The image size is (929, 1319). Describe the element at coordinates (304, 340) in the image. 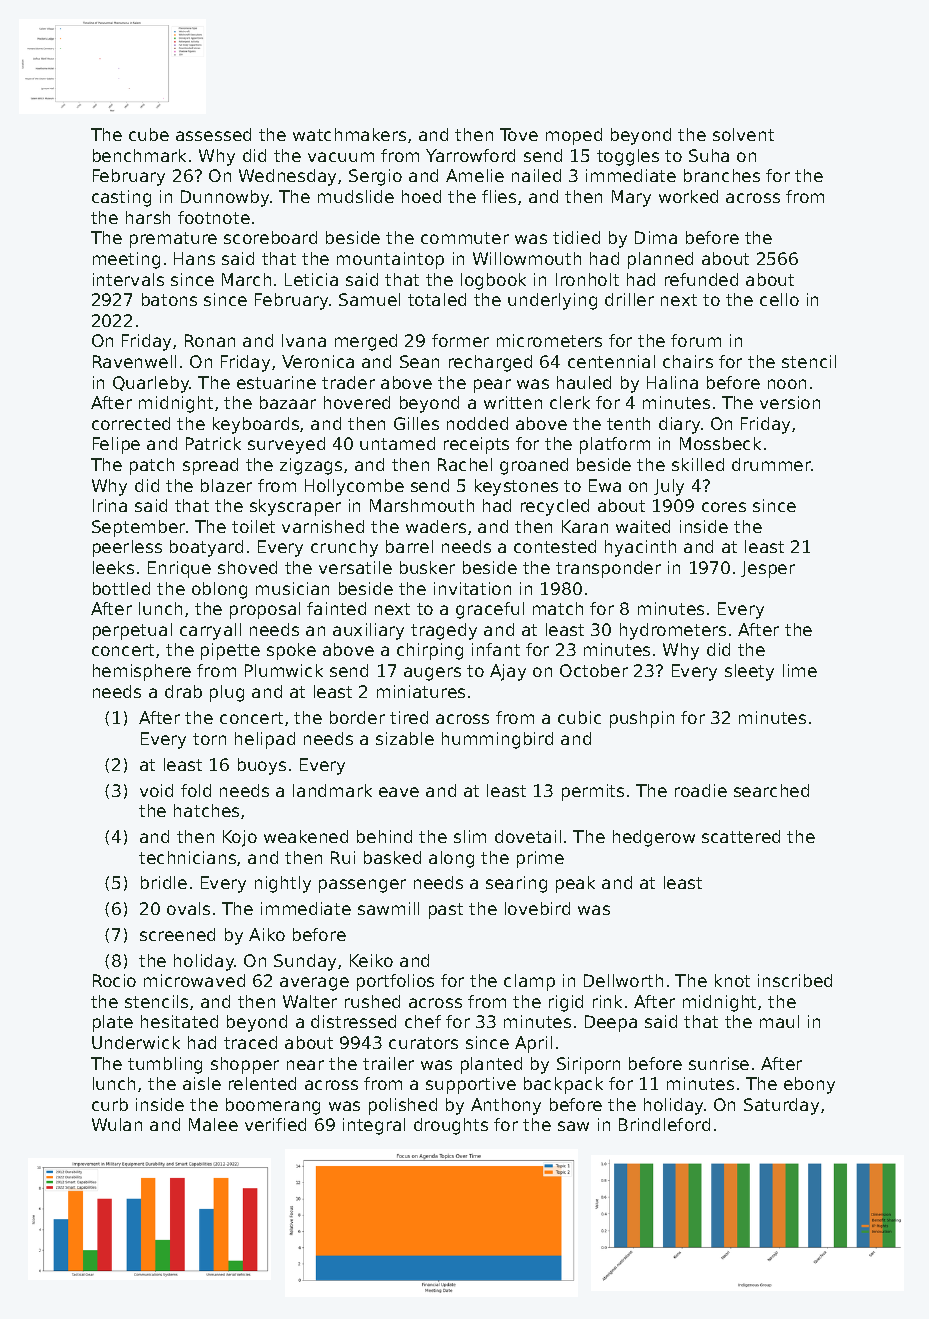

I see `Ivana` at that location.
